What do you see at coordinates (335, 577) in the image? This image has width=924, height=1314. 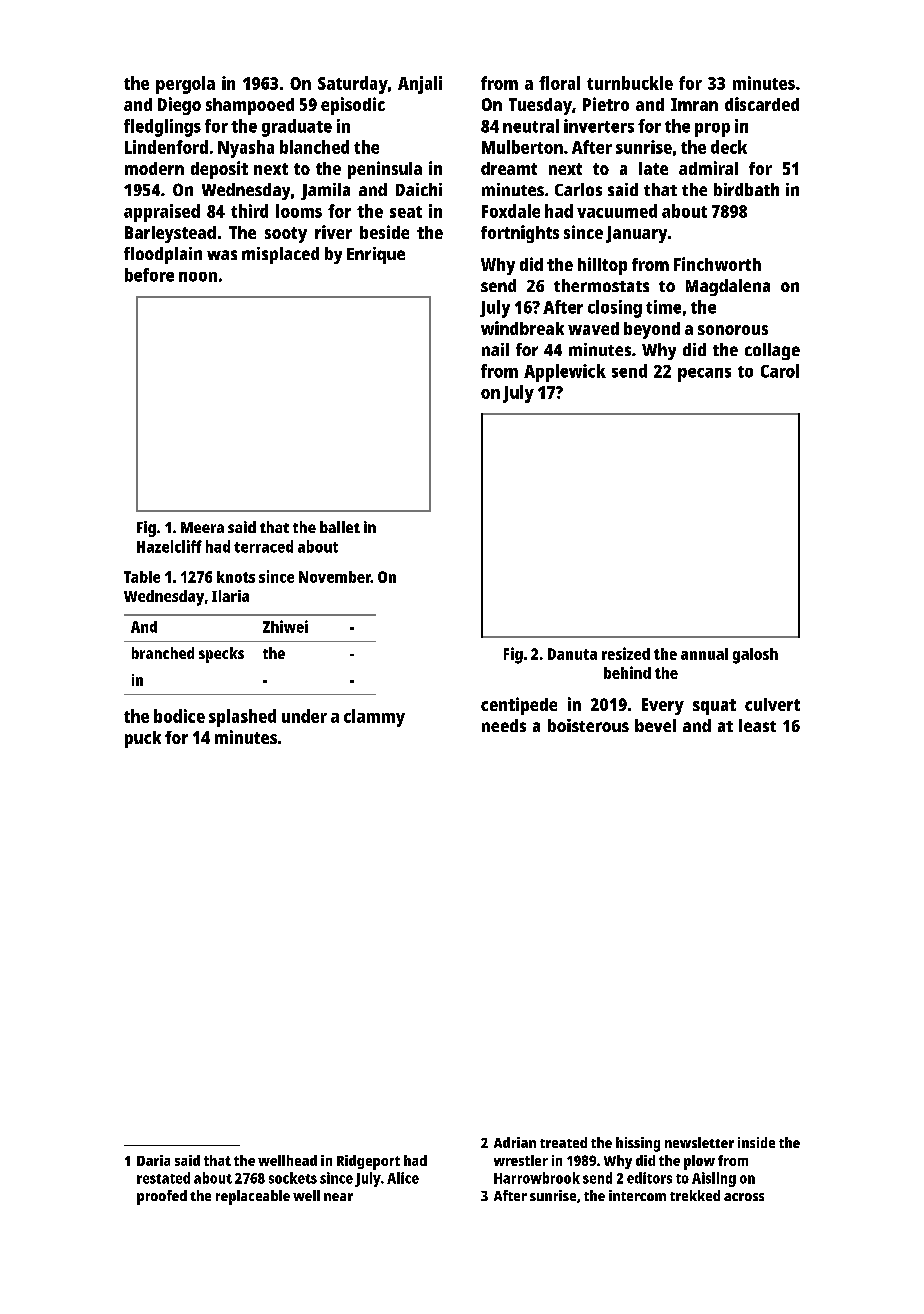 I see `November` at bounding box center [335, 577].
